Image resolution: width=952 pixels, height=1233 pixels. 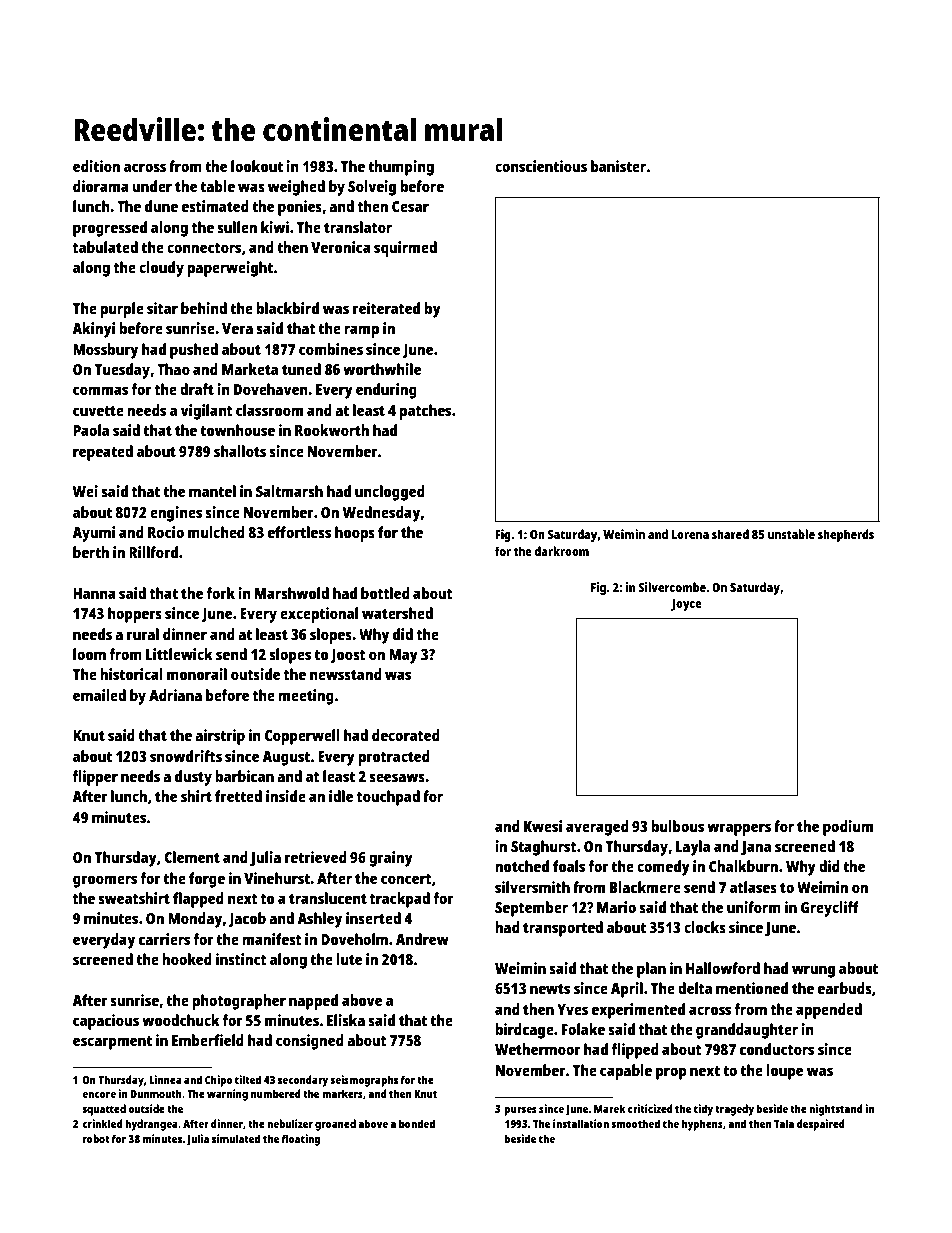 What do you see at coordinates (271, 389) in the screenshot?
I see `Dovehaven` at bounding box center [271, 389].
